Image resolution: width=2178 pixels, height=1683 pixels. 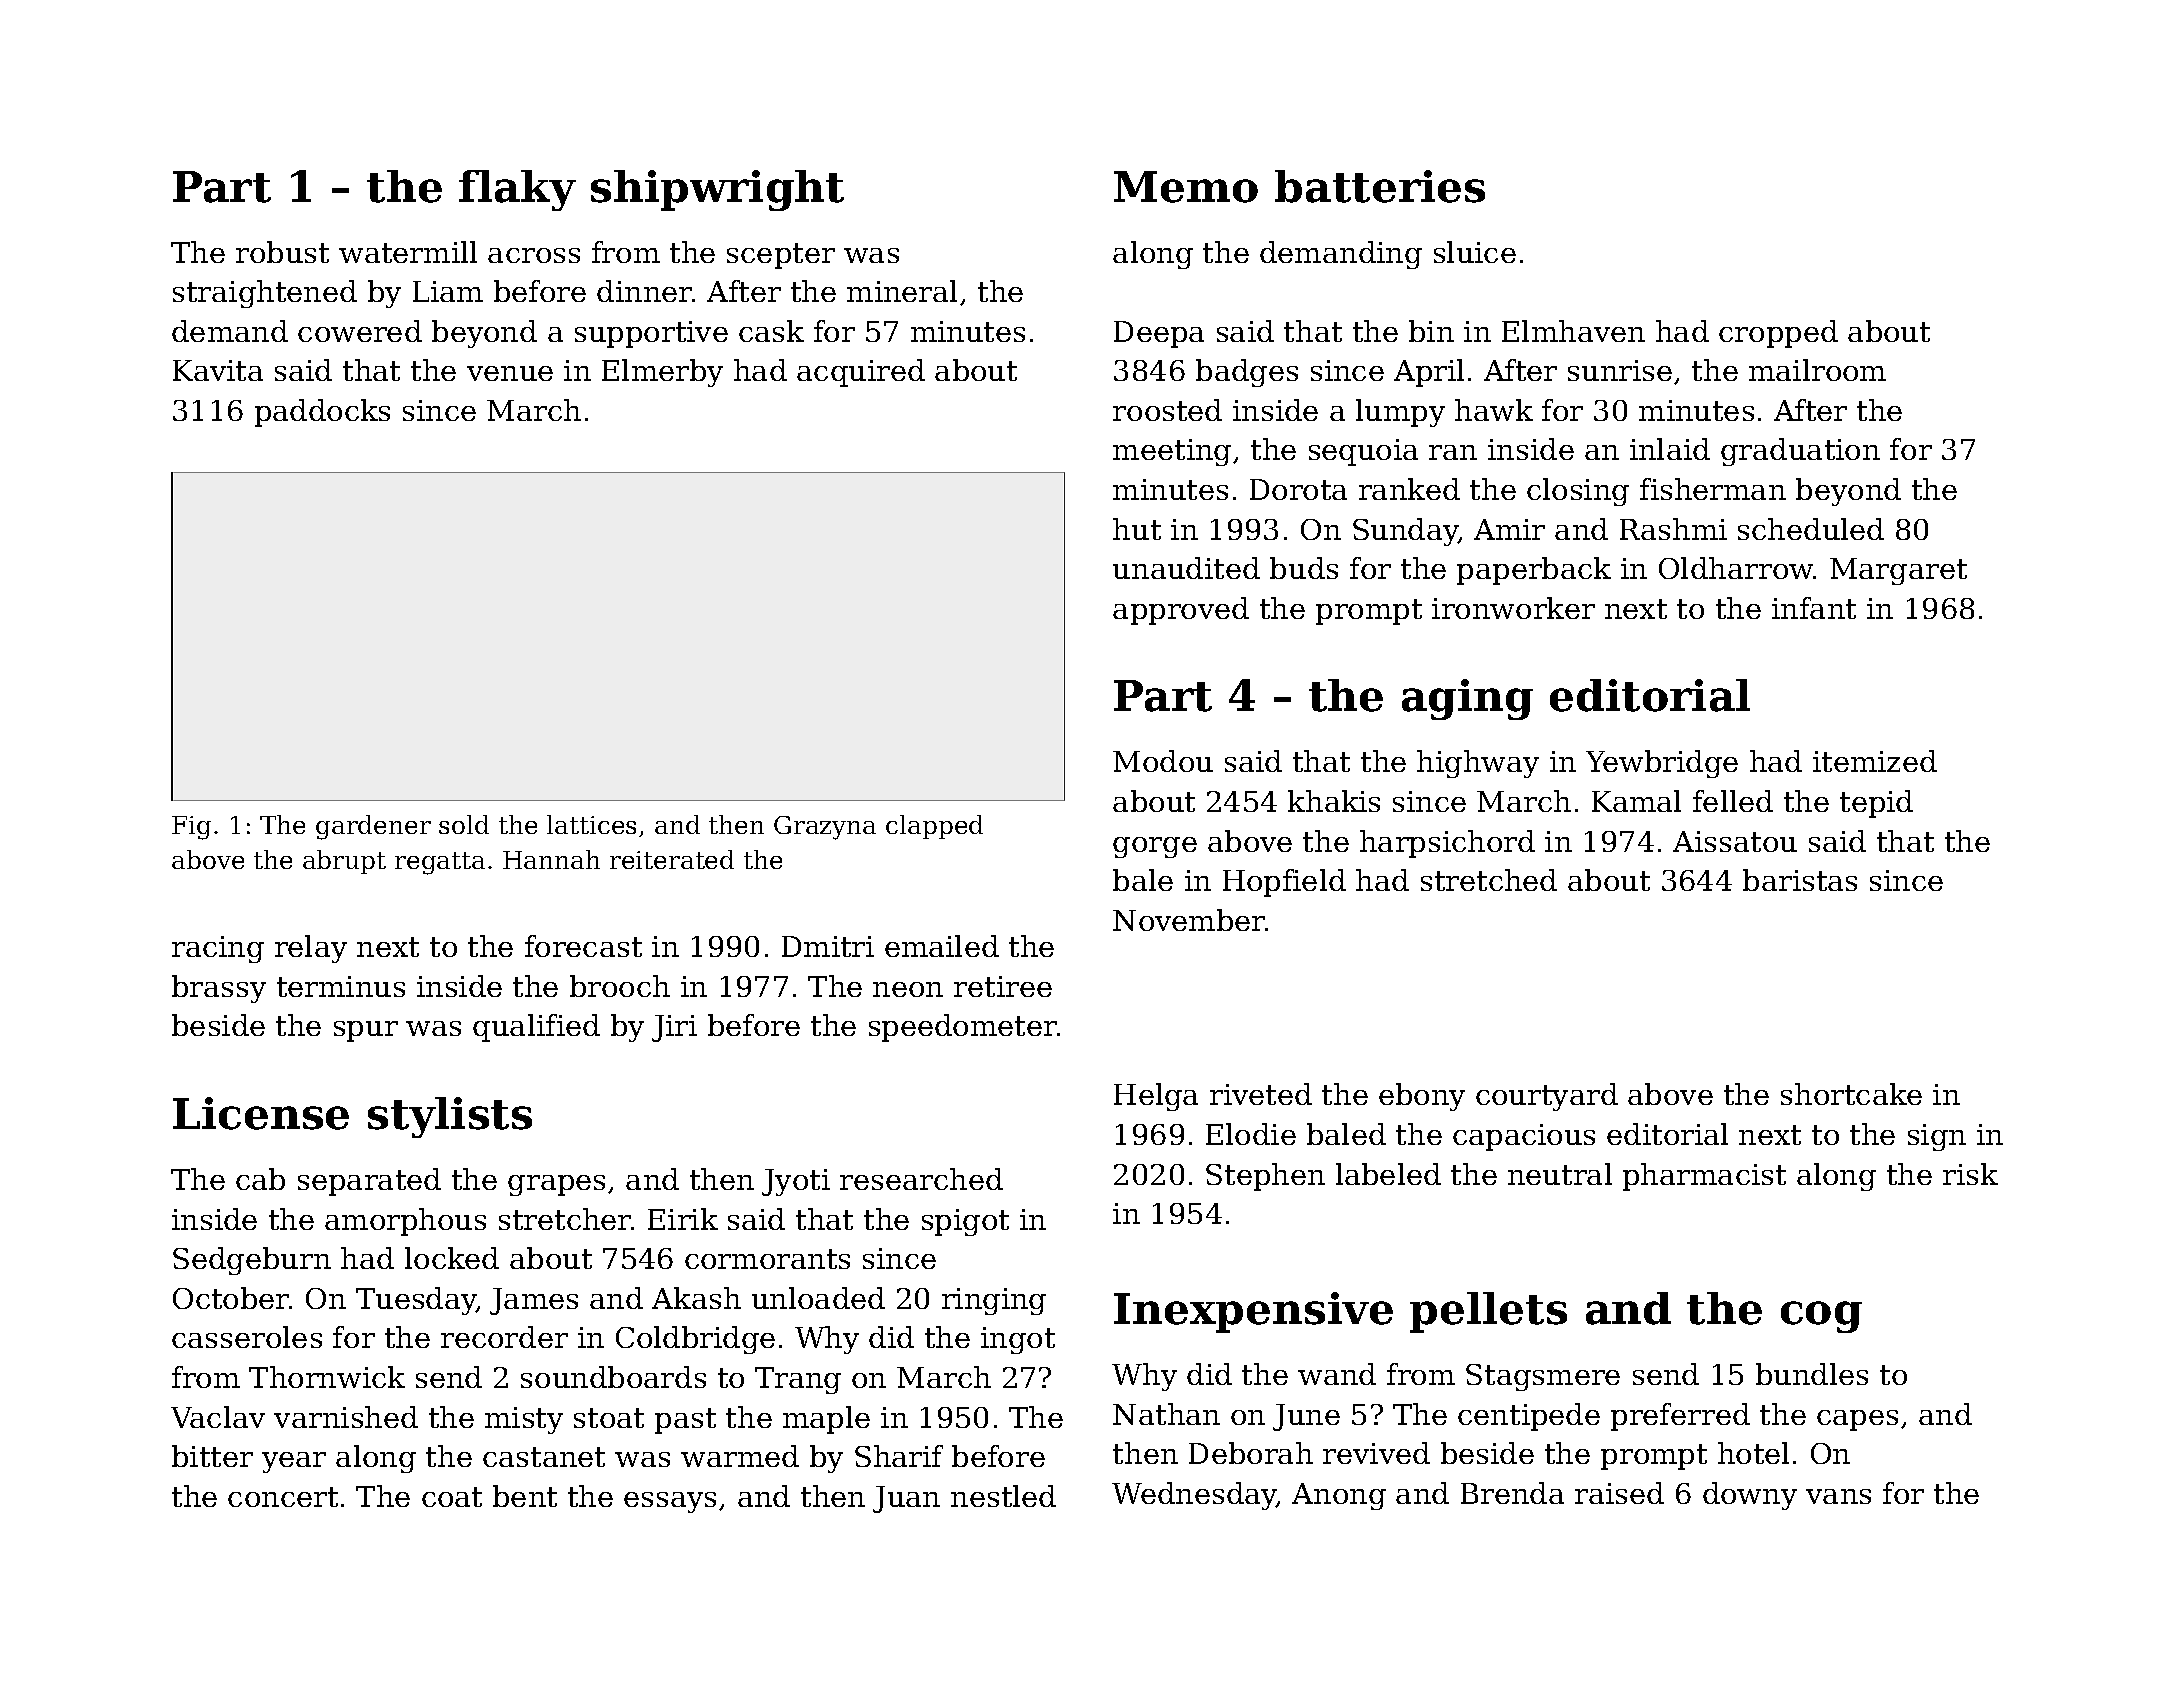 I want to click on year, so click(x=294, y=1462).
